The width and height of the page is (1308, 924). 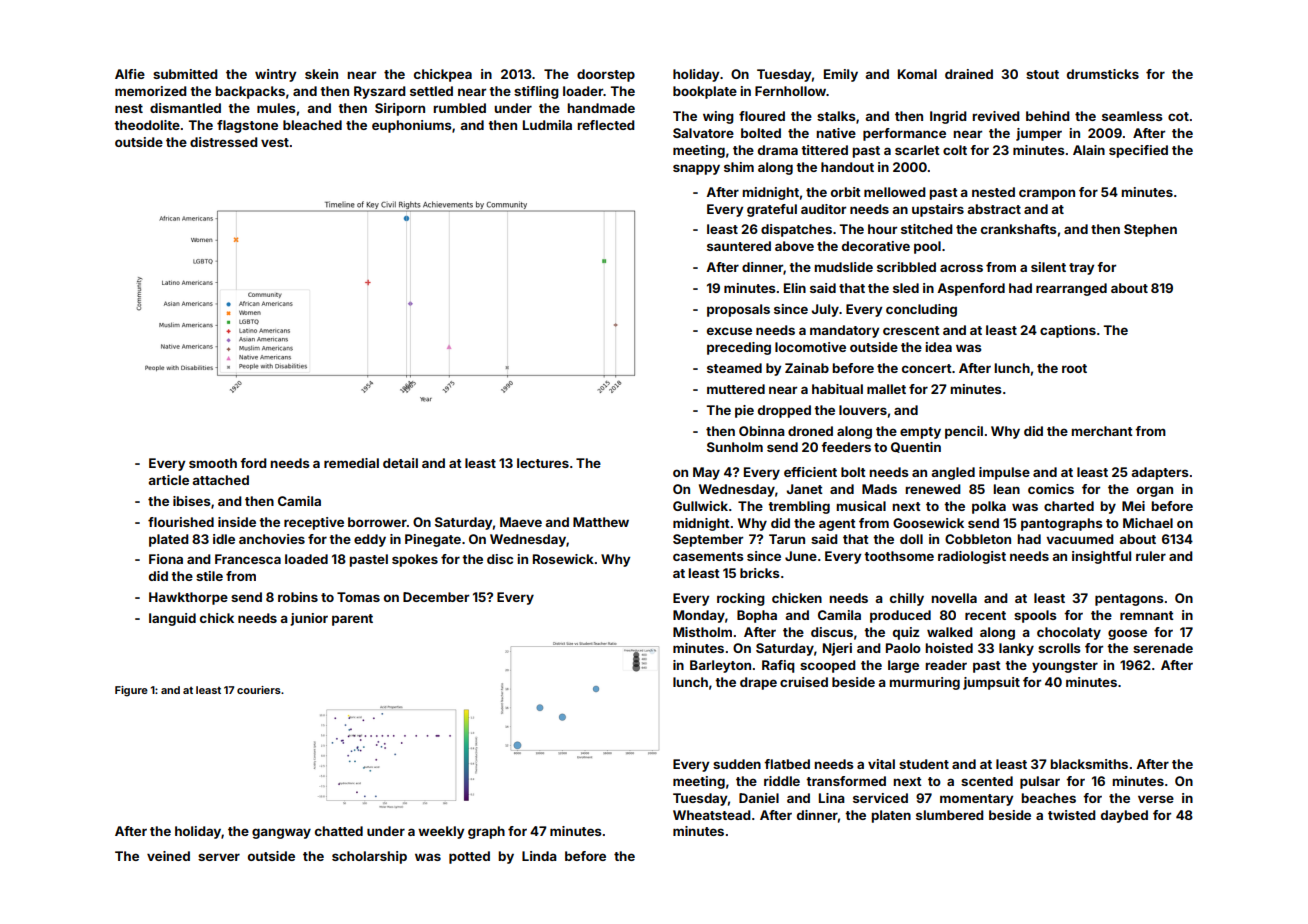 I want to click on languid, so click(x=172, y=619).
